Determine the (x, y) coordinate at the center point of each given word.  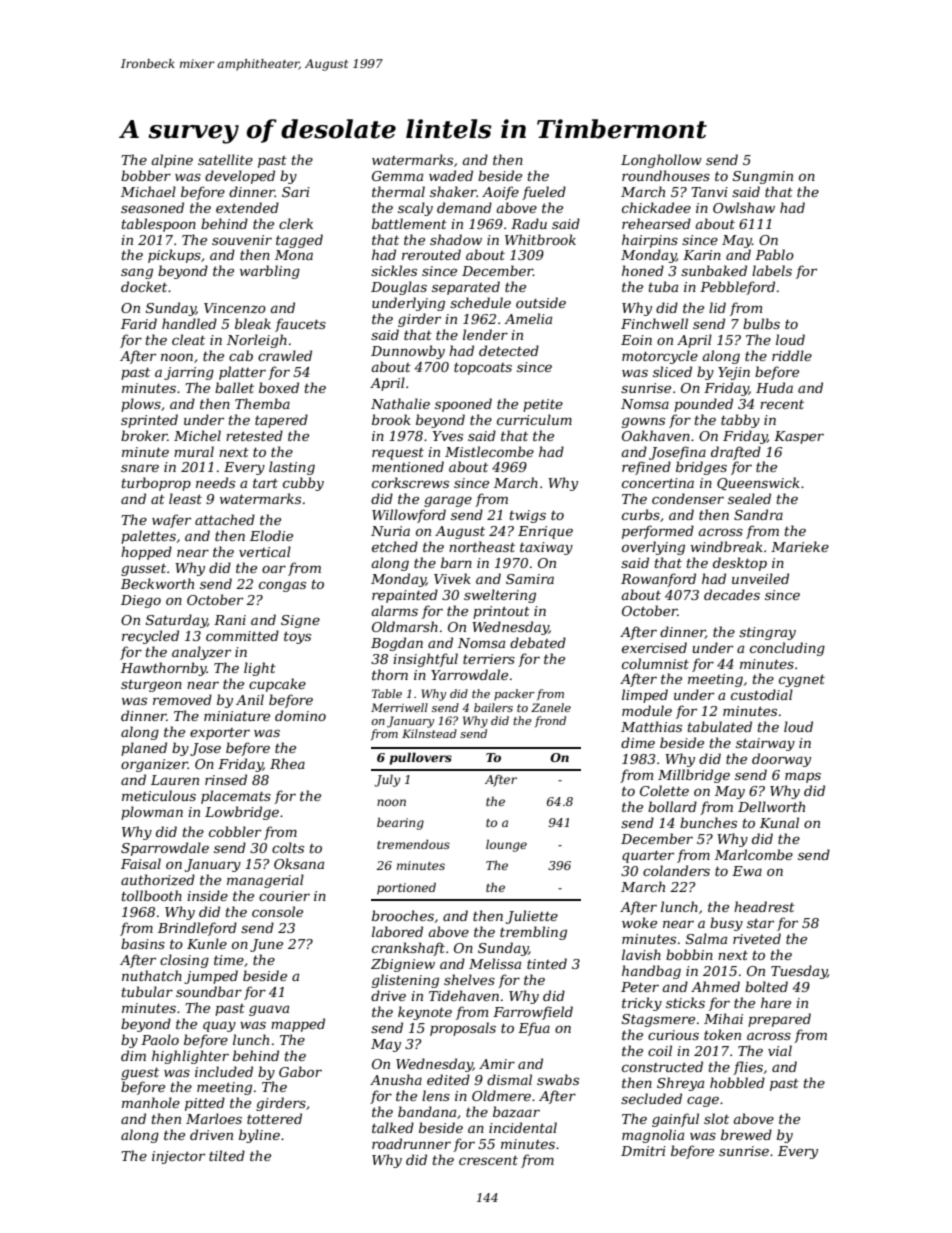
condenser (688, 498)
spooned (463, 405)
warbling (270, 272)
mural (194, 451)
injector (178, 1157)
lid (717, 307)
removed (182, 699)
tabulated (720, 726)
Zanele (551, 707)
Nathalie (400, 403)
